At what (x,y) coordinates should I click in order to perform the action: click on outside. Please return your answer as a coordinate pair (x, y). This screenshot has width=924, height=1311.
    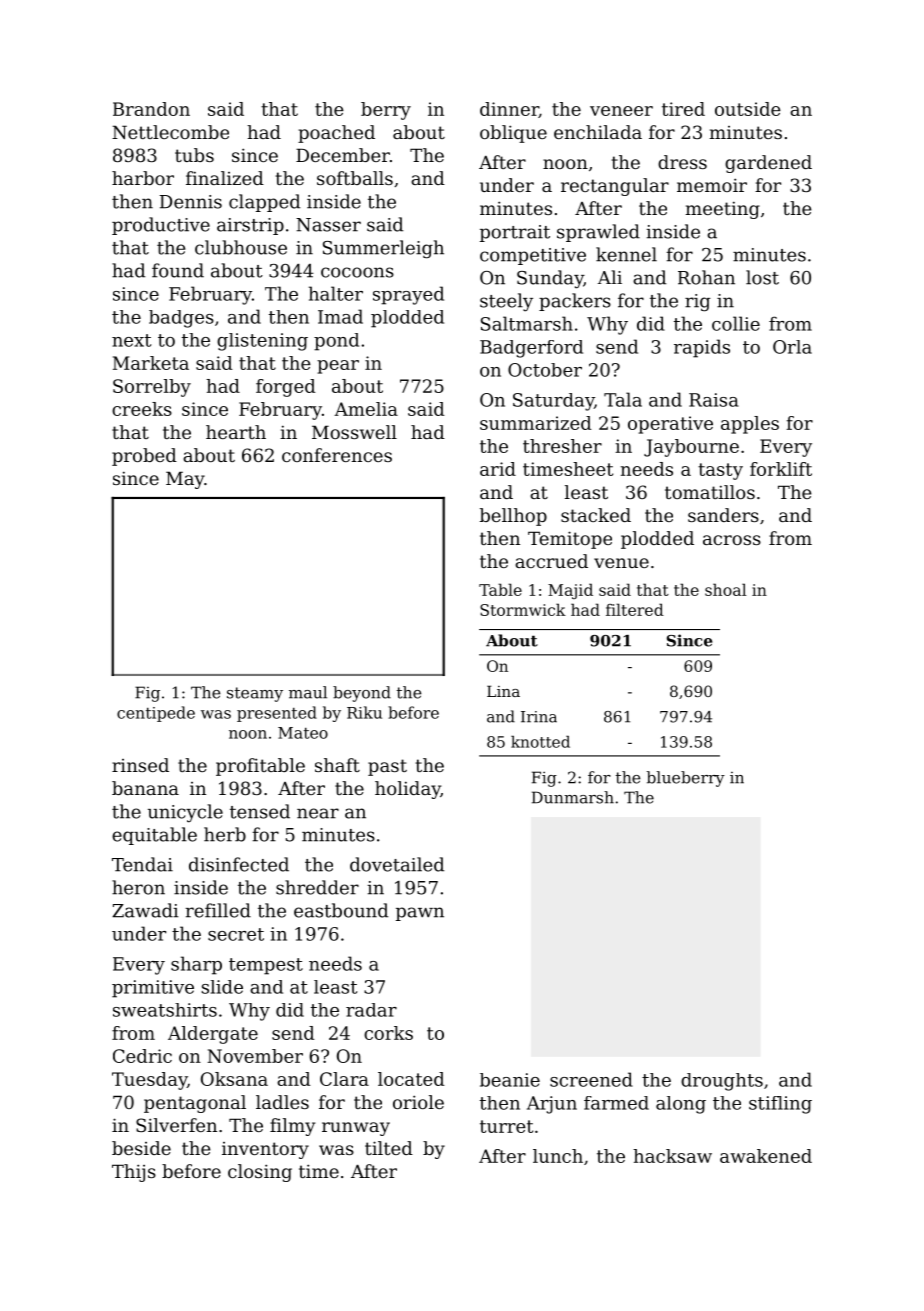
    Looking at the image, I should click on (748, 109).
